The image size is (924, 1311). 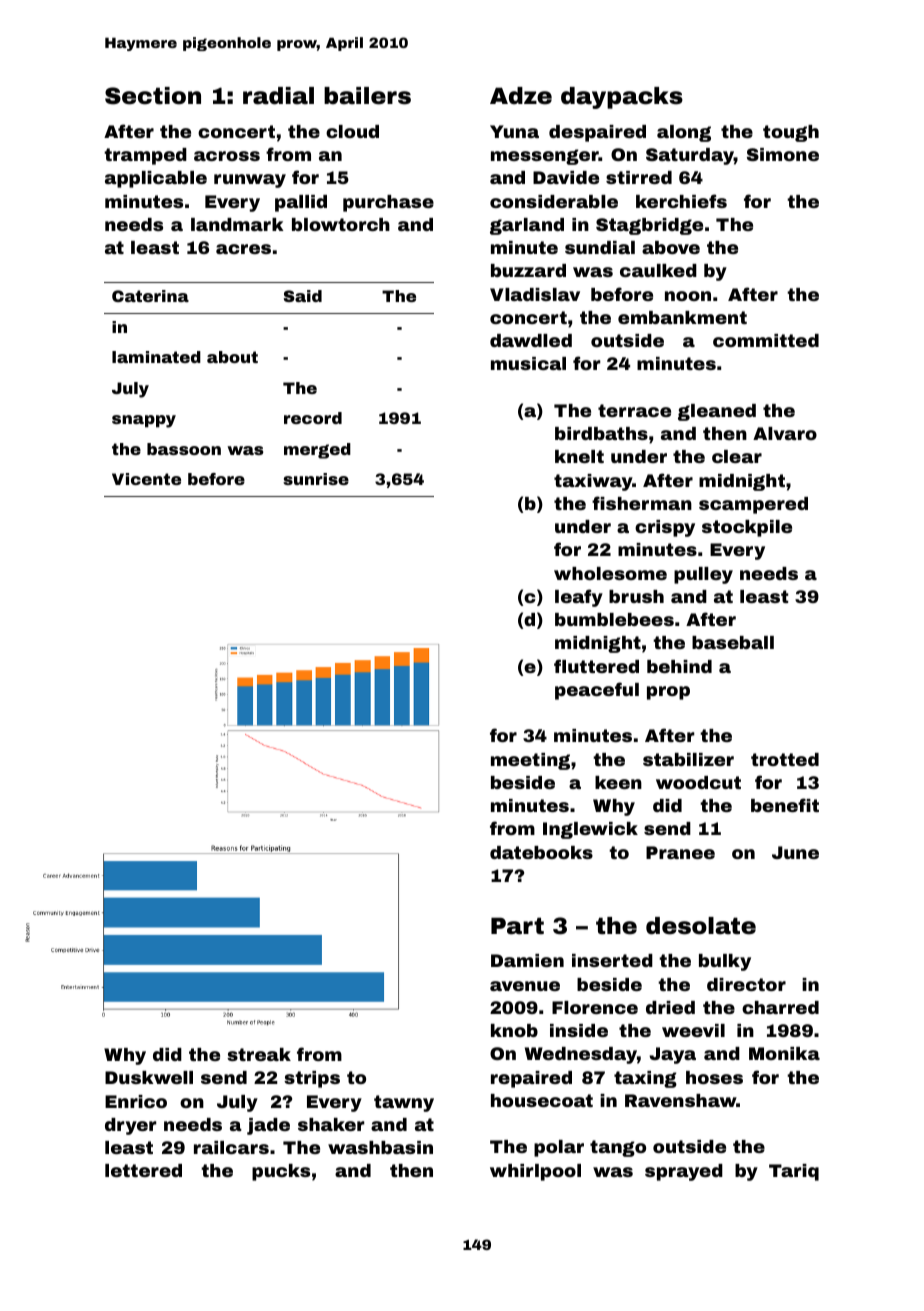 What do you see at coordinates (597, 691) in the screenshot?
I see `peaceful` at bounding box center [597, 691].
